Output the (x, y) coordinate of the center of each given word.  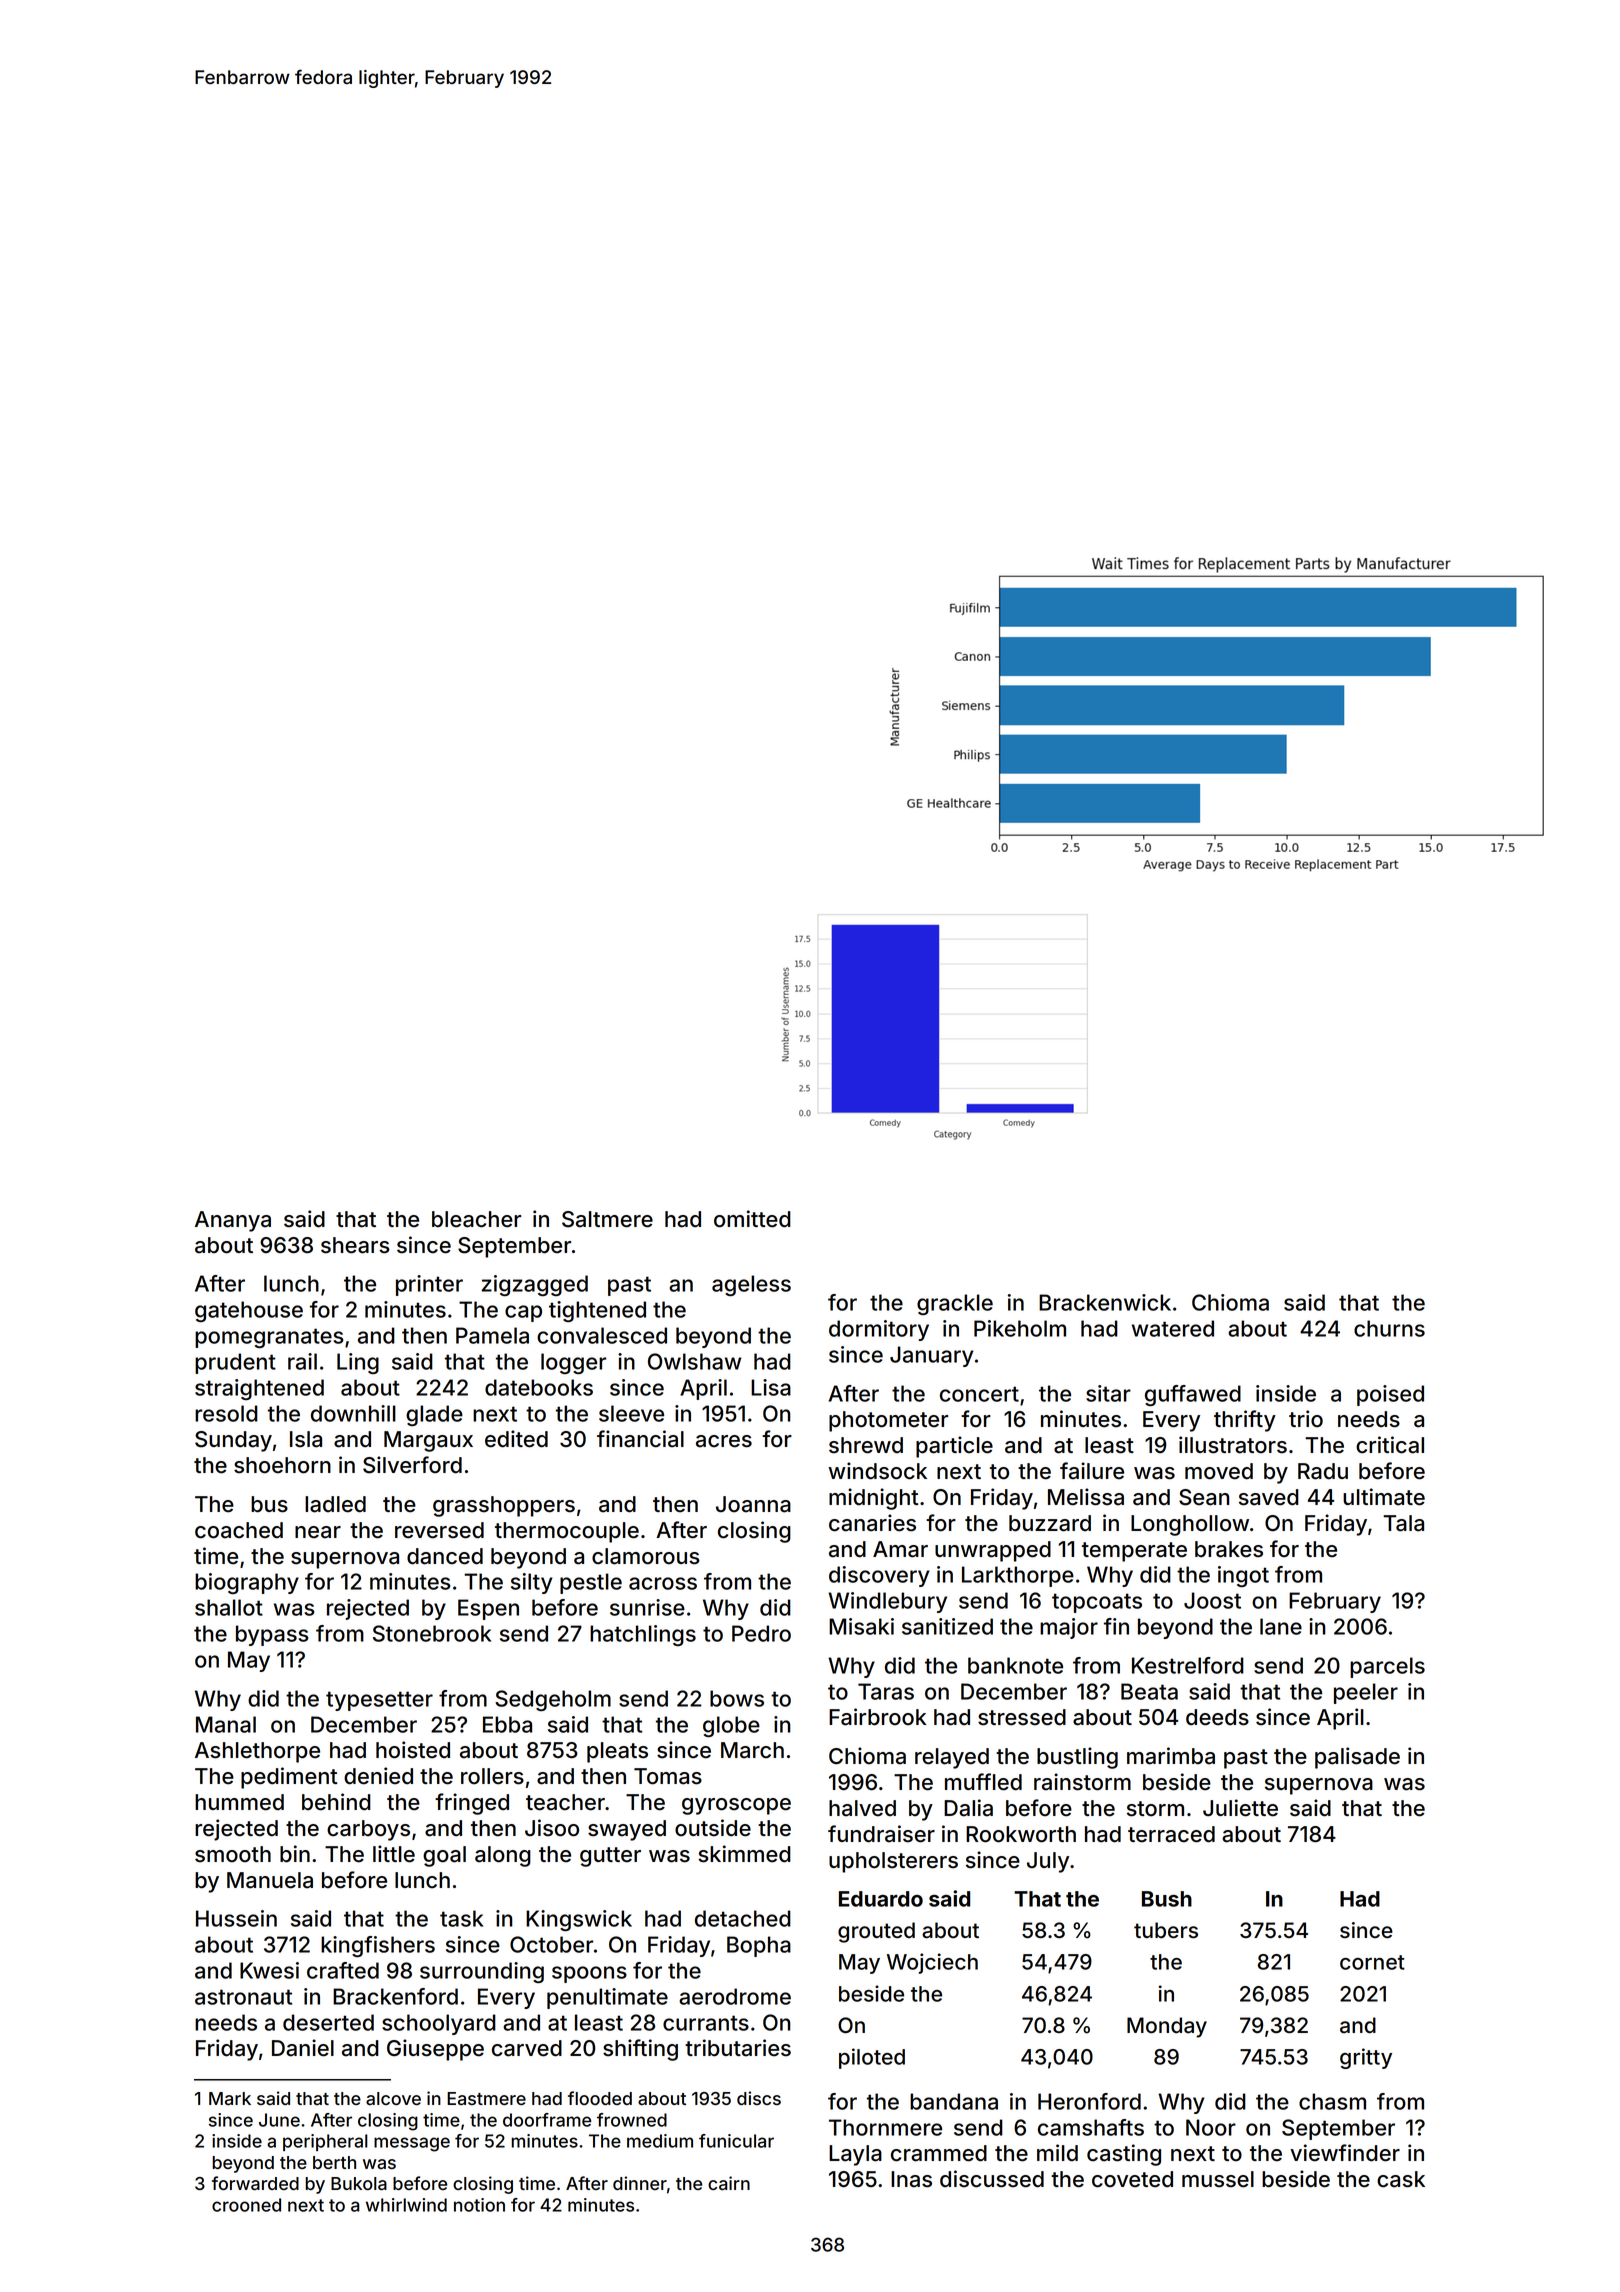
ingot (1243, 1576)
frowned (632, 2120)
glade (434, 1415)
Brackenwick (1105, 1302)
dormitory (879, 1330)
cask (1401, 2179)
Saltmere (607, 1219)
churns (1389, 1328)
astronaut (243, 1997)
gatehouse (249, 1311)
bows (737, 1698)
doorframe (547, 2120)
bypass (272, 1635)
